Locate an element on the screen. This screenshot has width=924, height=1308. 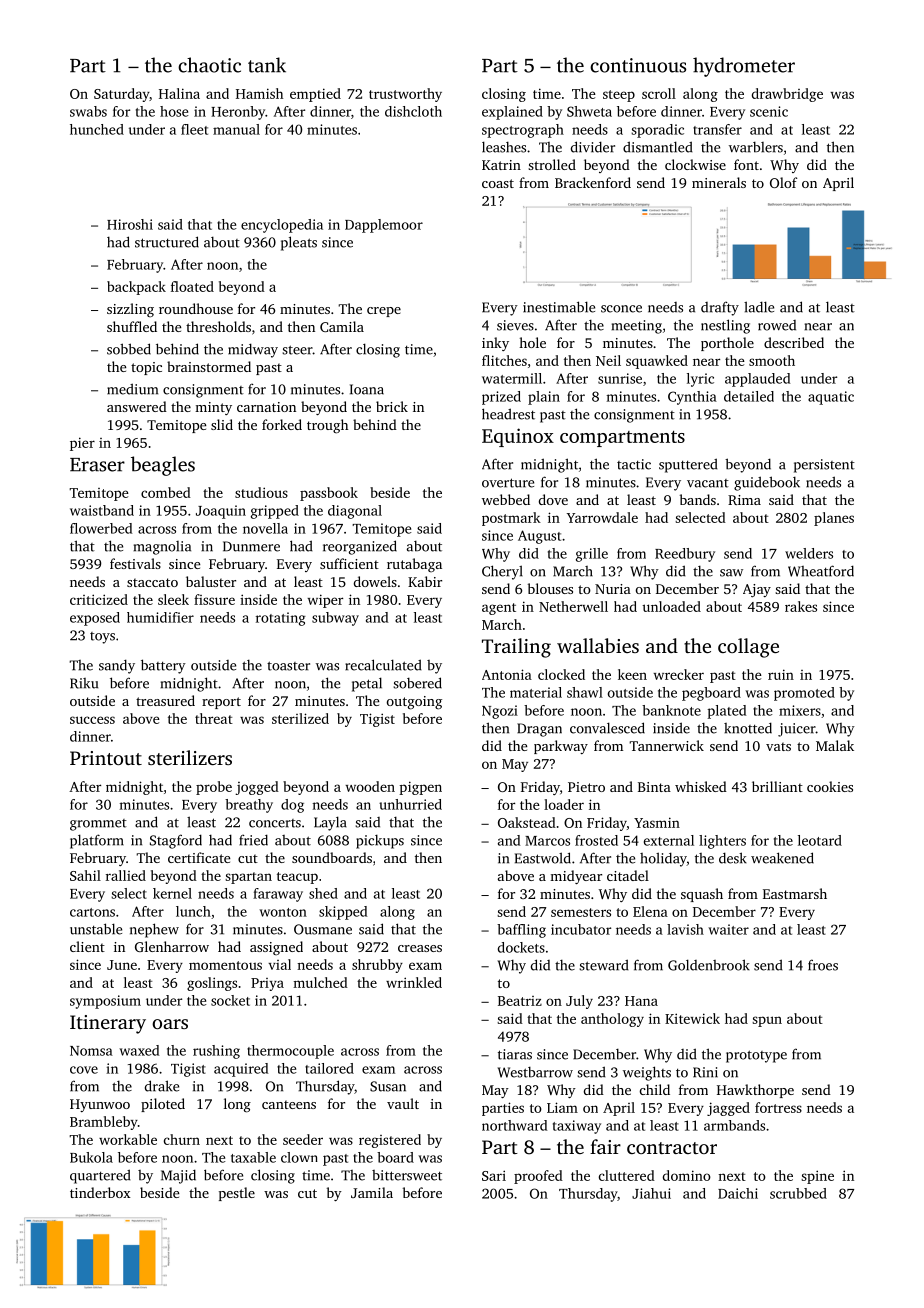
hydrometer is located at coordinates (744, 67).
